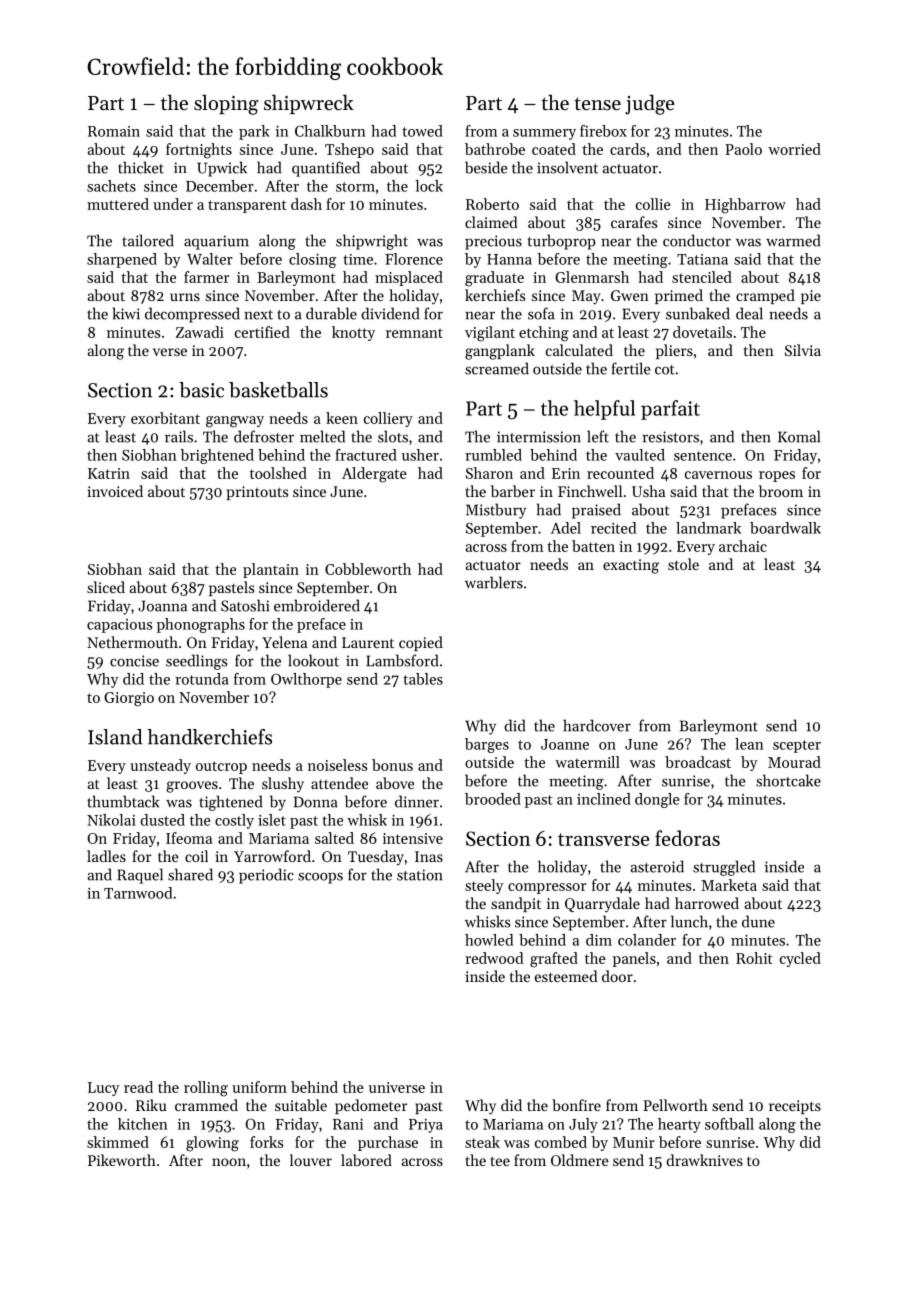 Image resolution: width=908 pixels, height=1316 pixels. Describe the element at coordinates (259, 1087) in the screenshot. I see `uniform` at that location.
